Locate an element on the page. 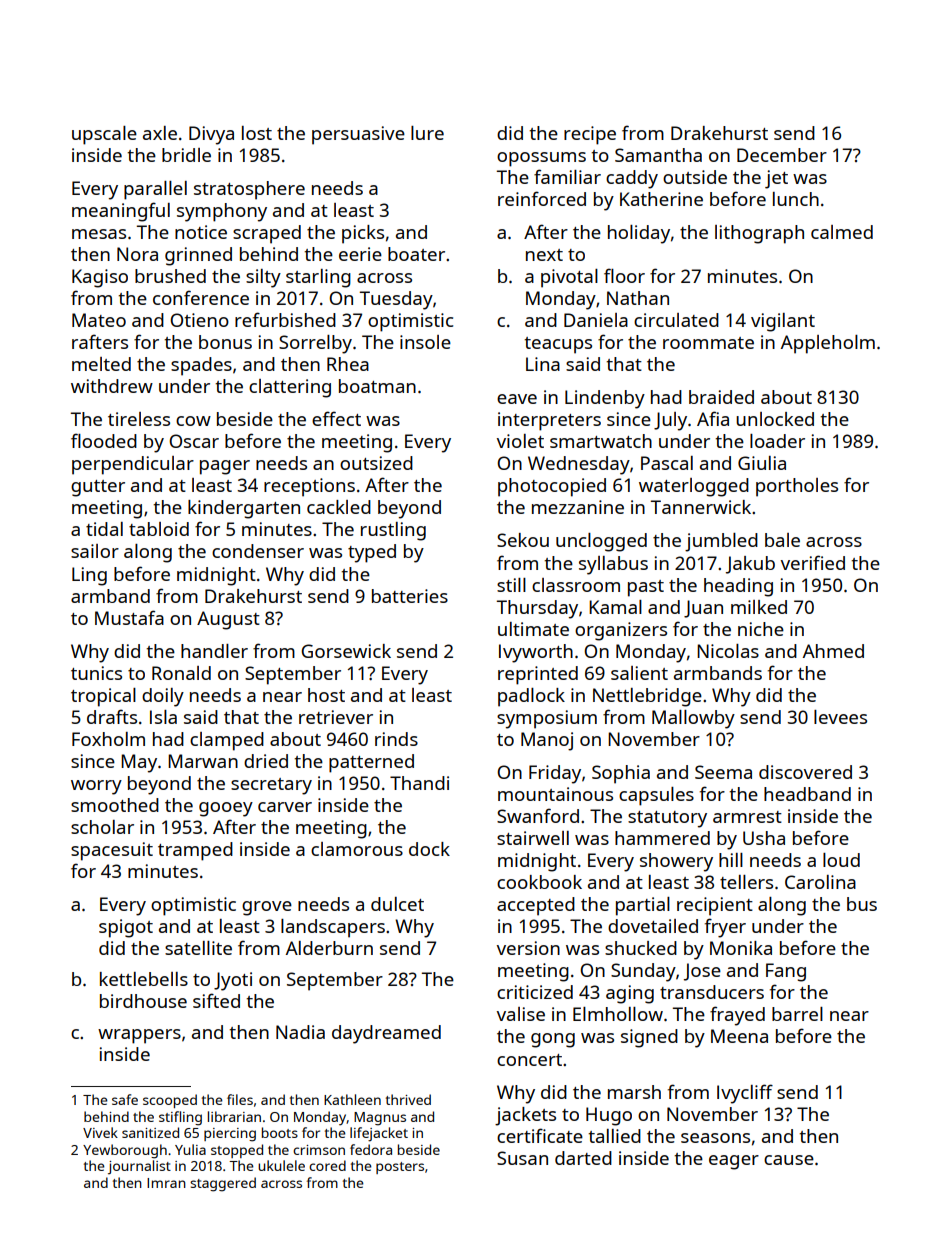 Image resolution: width=952 pixels, height=1233 pixels. classroom is located at coordinates (576, 585).
